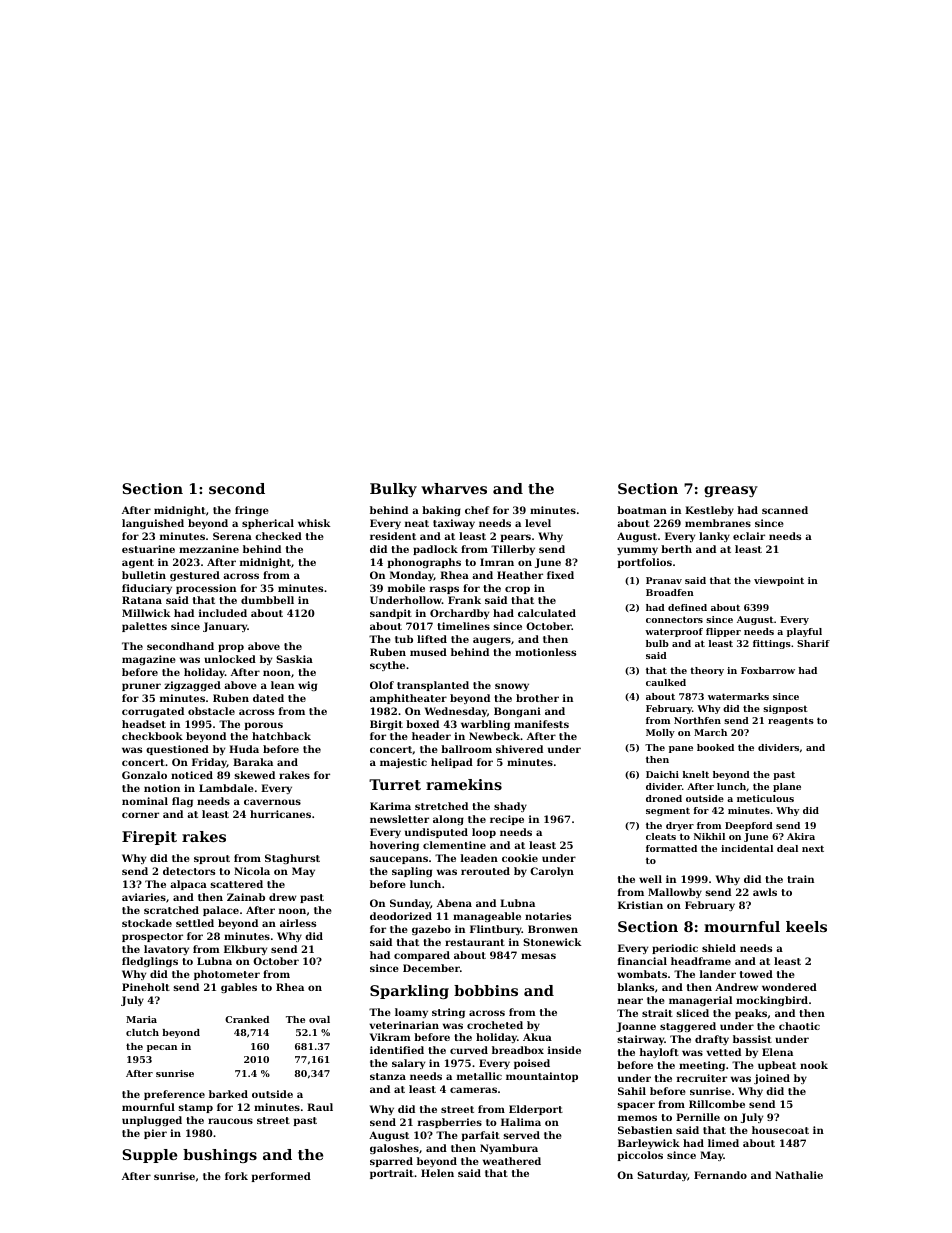 This screenshot has height=1233, width=952. Describe the element at coordinates (537, 698) in the screenshot. I see `brother` at that location.
